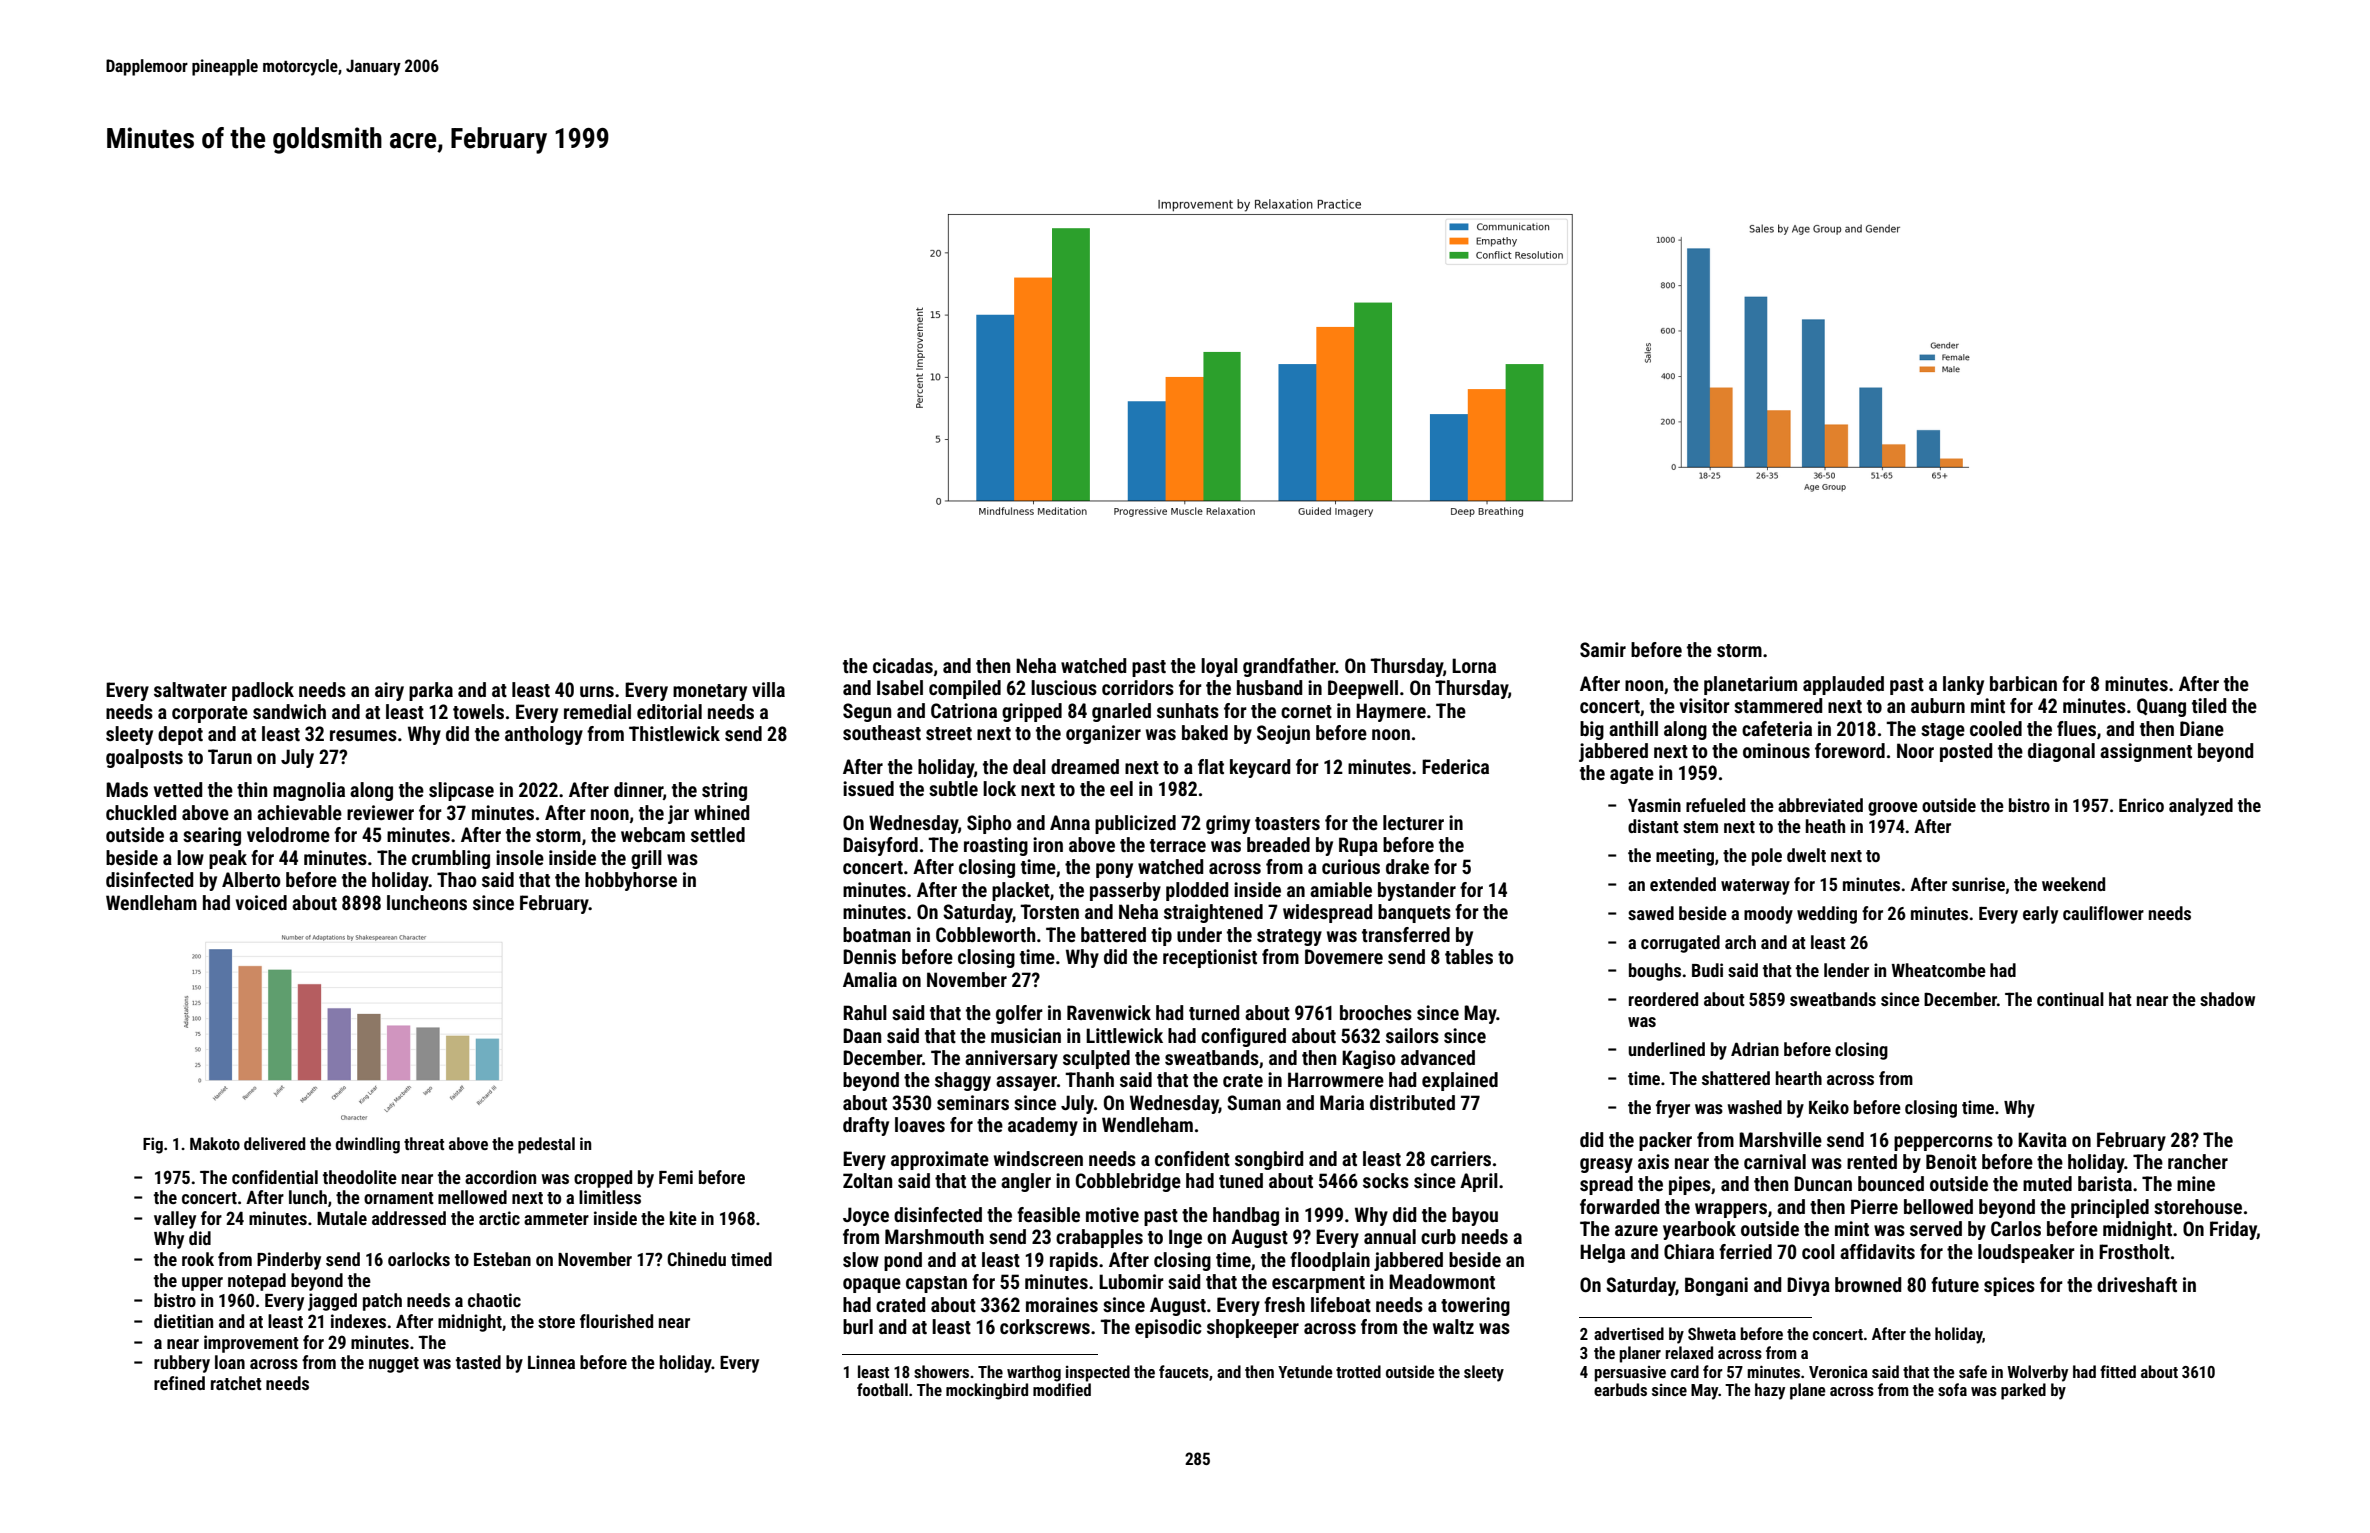 The image size is (2370, 1533). What do you see at coordinates (179, 1383) in the screenshot?
I see `refined` at bounding box center [179, 1383].
